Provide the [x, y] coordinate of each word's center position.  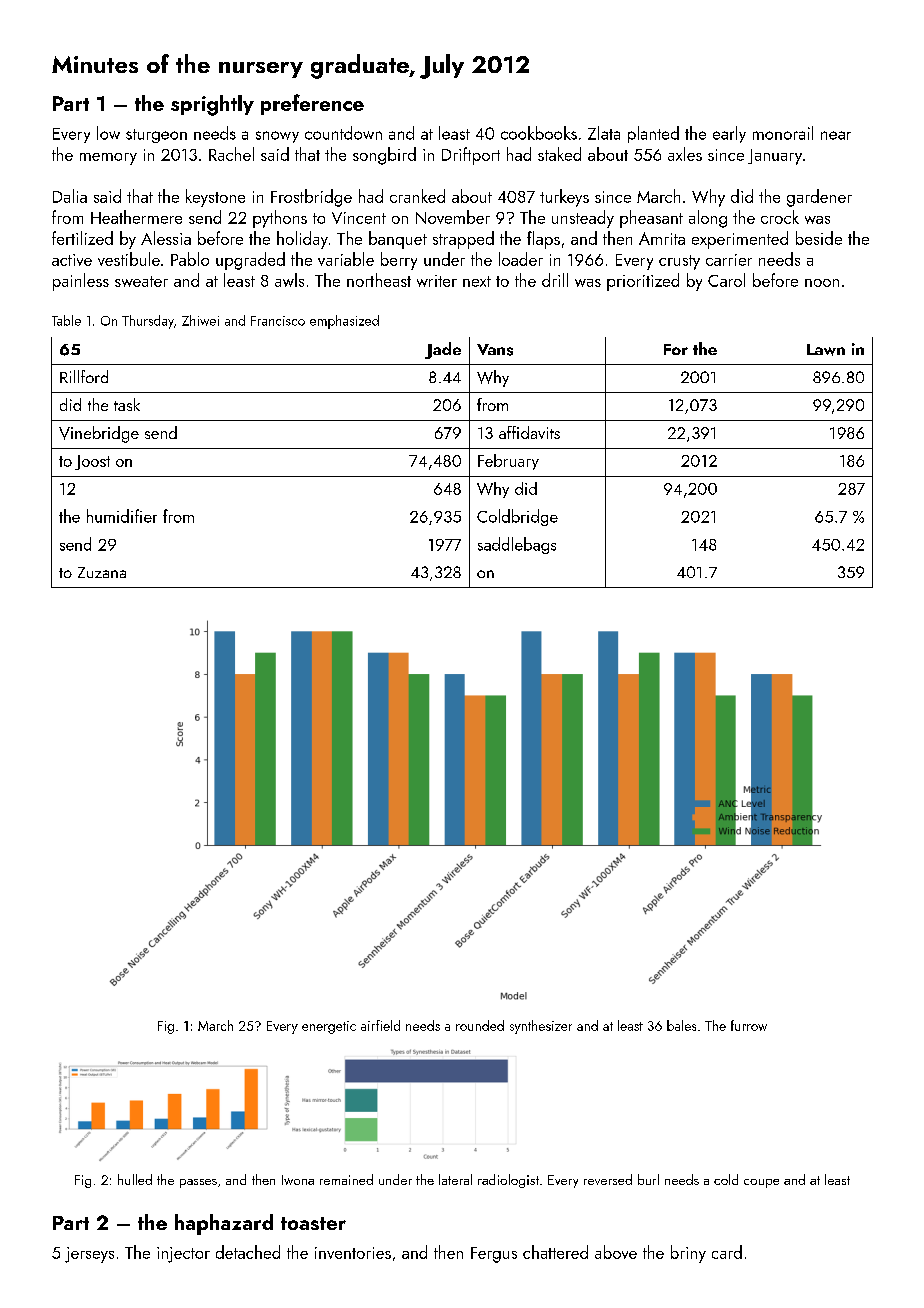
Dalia [70, 196]
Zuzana [102, 572]
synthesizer [541, 1027]
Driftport [471, 156]
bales [681, 1025]
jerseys [89, 1255]
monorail [783, 133]
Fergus [494, 1255]
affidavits [529, 432]
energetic [329, 1027]
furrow [749, 1025]
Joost [92, 462]
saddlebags [517, 545]
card [727, 1252]
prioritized [643, 282]
